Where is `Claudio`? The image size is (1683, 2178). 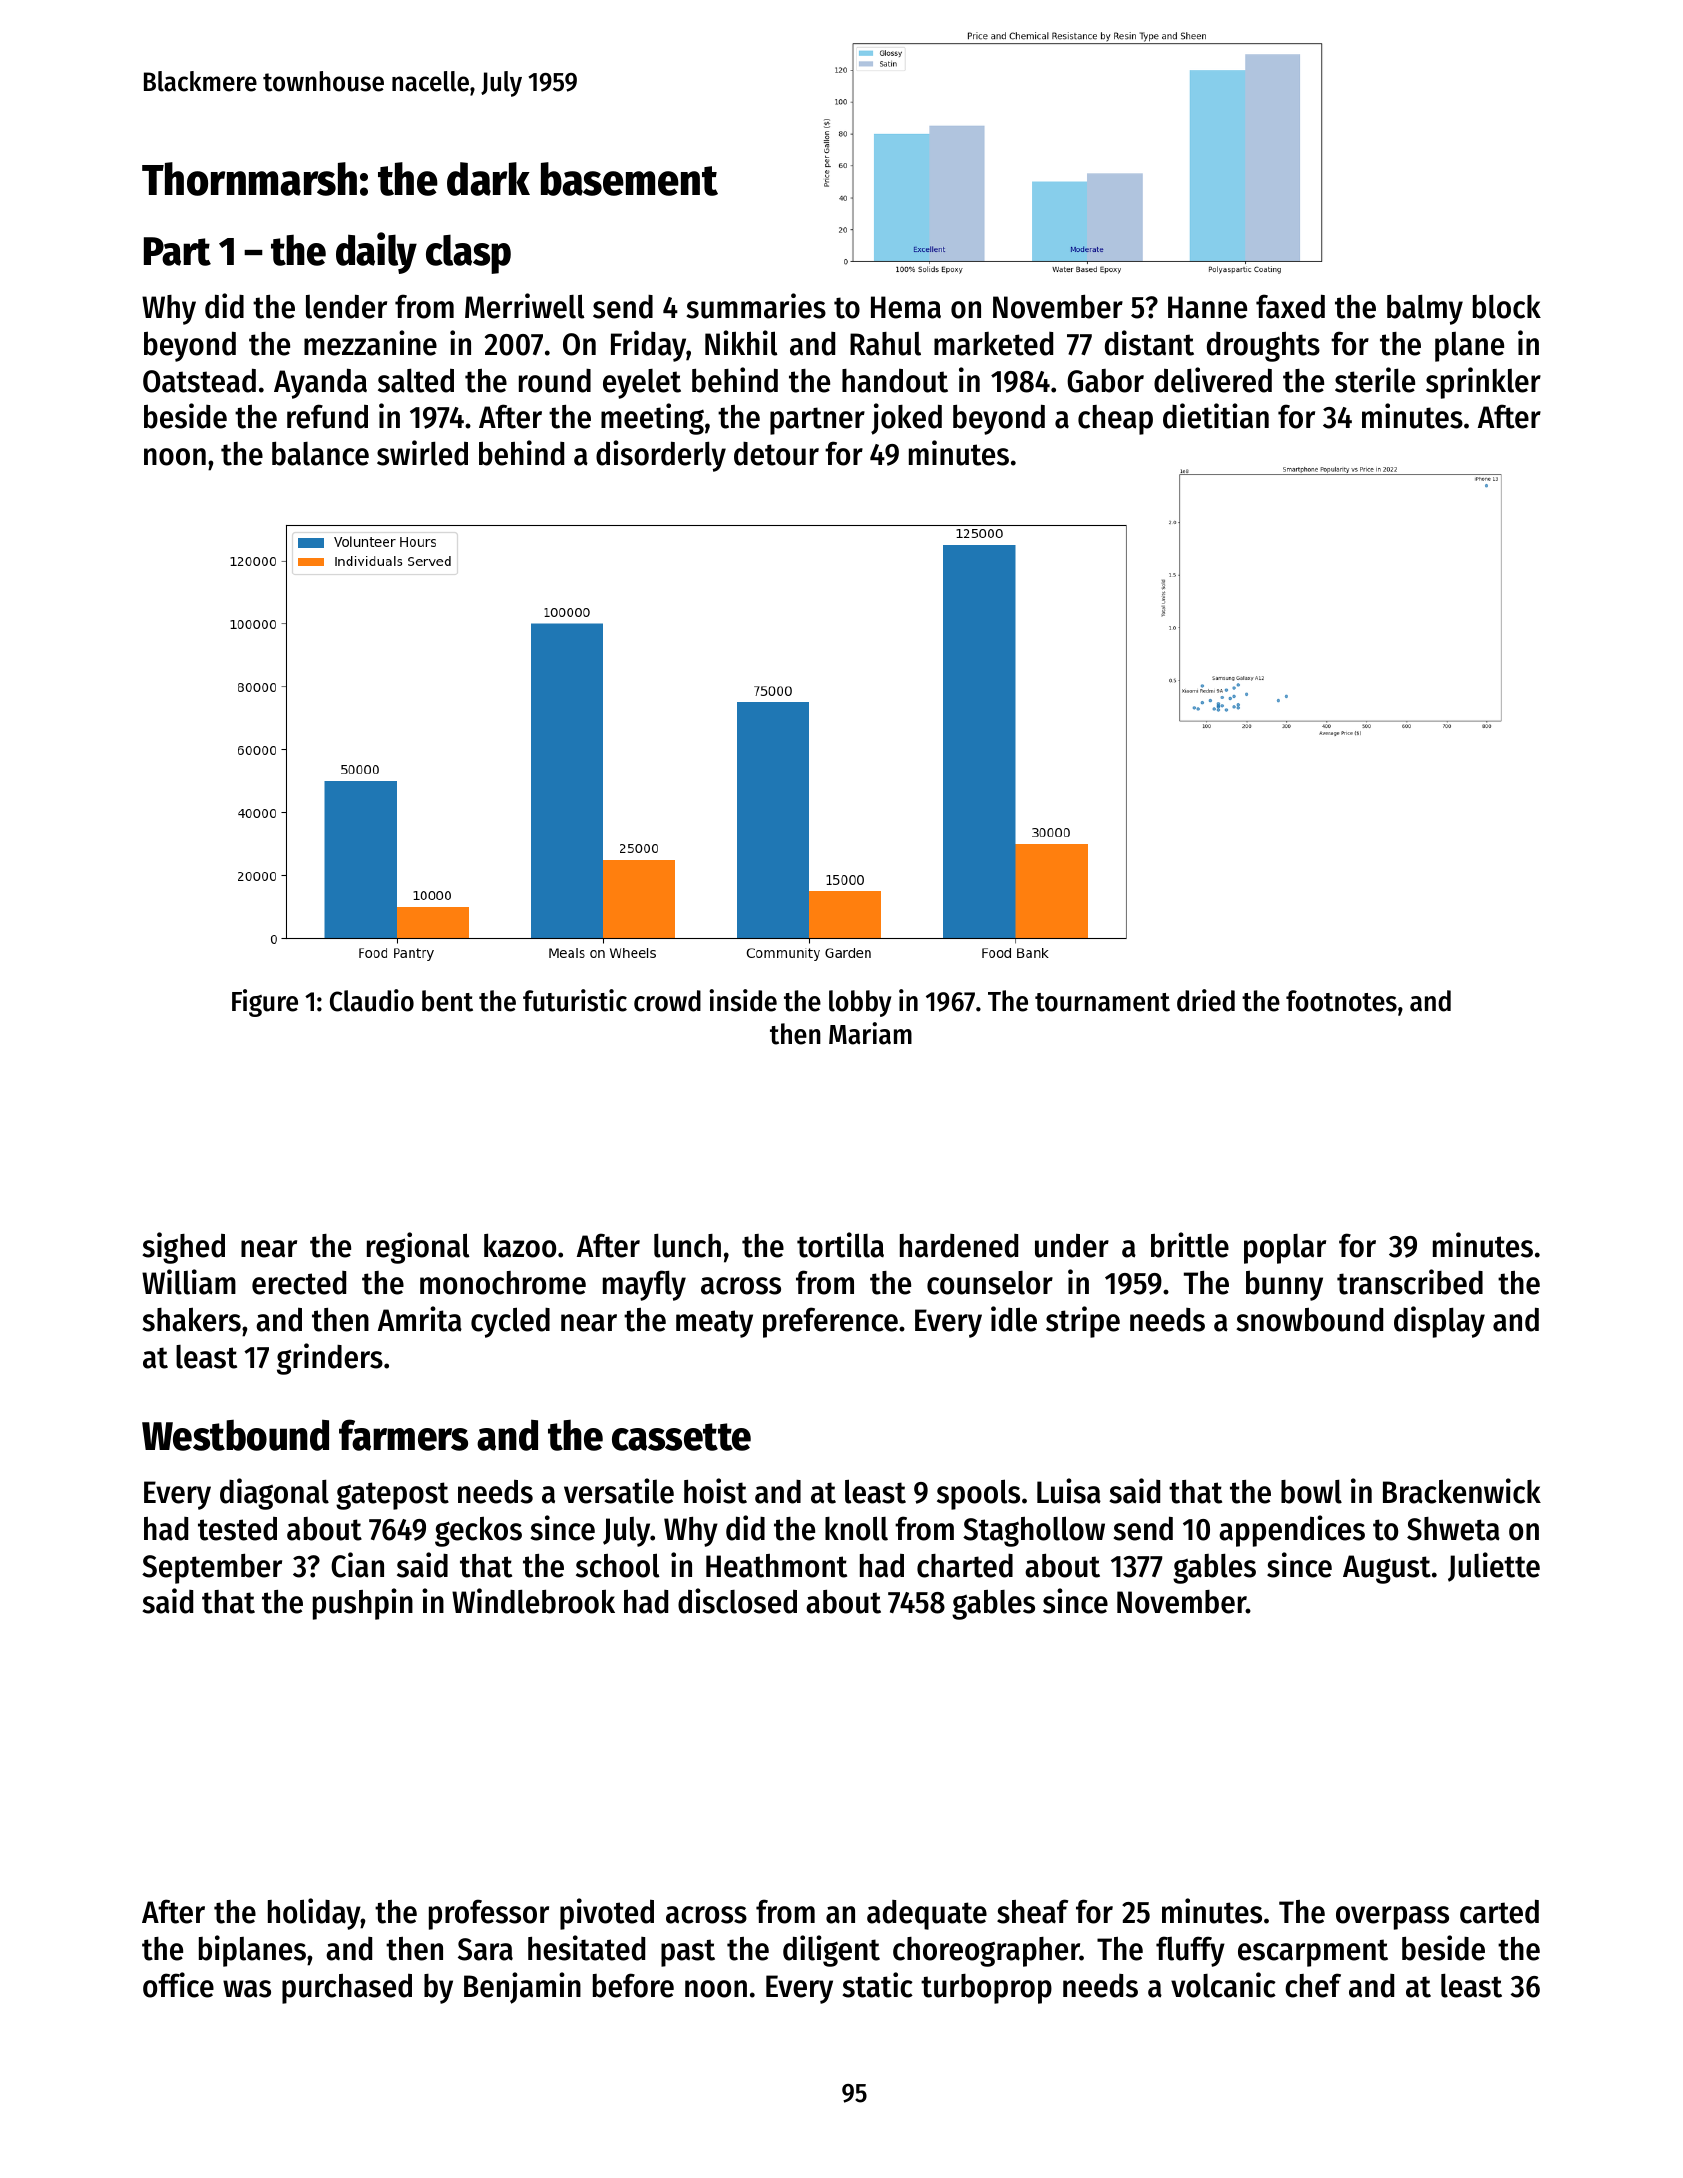
Claudio is located at coordinates (372, 1000).
